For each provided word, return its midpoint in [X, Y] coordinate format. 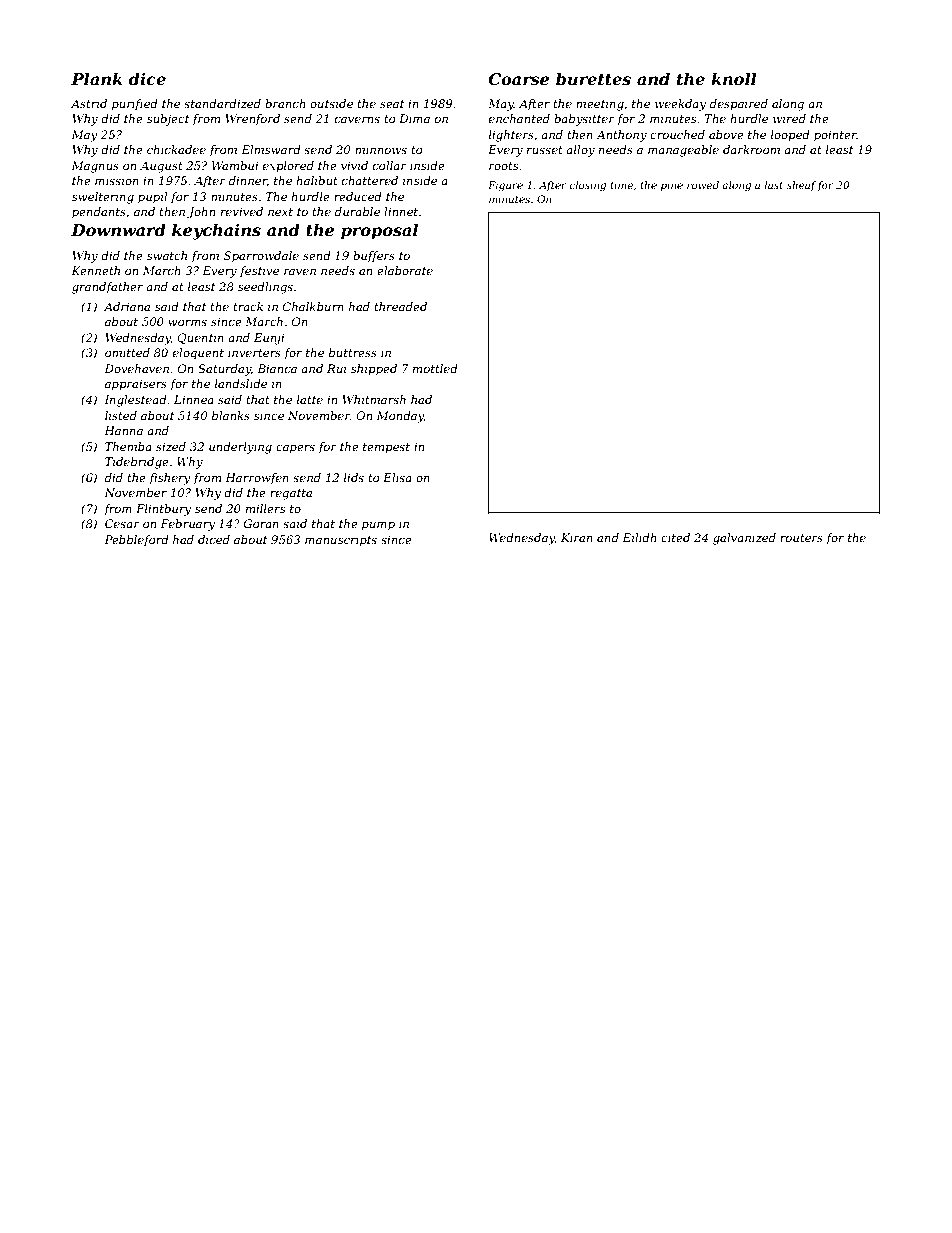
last [774, 185]
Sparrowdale [261, 257]
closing [587, 186]
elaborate [405, 270]
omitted [127, 352]
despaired [739, 105]
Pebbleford [136, 541]
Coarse [519, 79]
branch [285, 103]
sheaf [802, 186]
